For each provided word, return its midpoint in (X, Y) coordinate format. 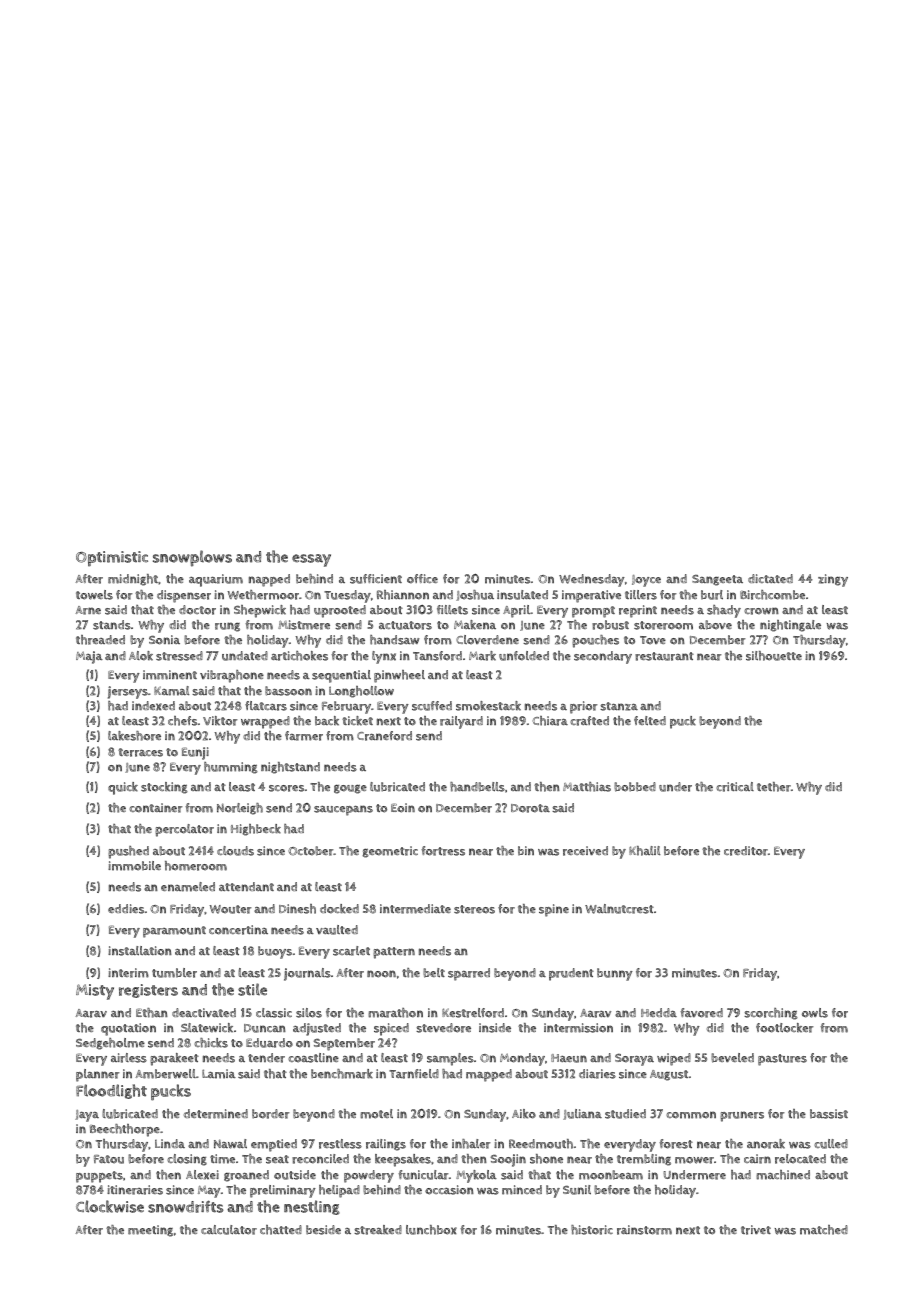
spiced (391, 1029)
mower (694, 1160)
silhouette (774, 656)
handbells (477, 787)
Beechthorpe (125, 1130)
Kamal (171, 691)
